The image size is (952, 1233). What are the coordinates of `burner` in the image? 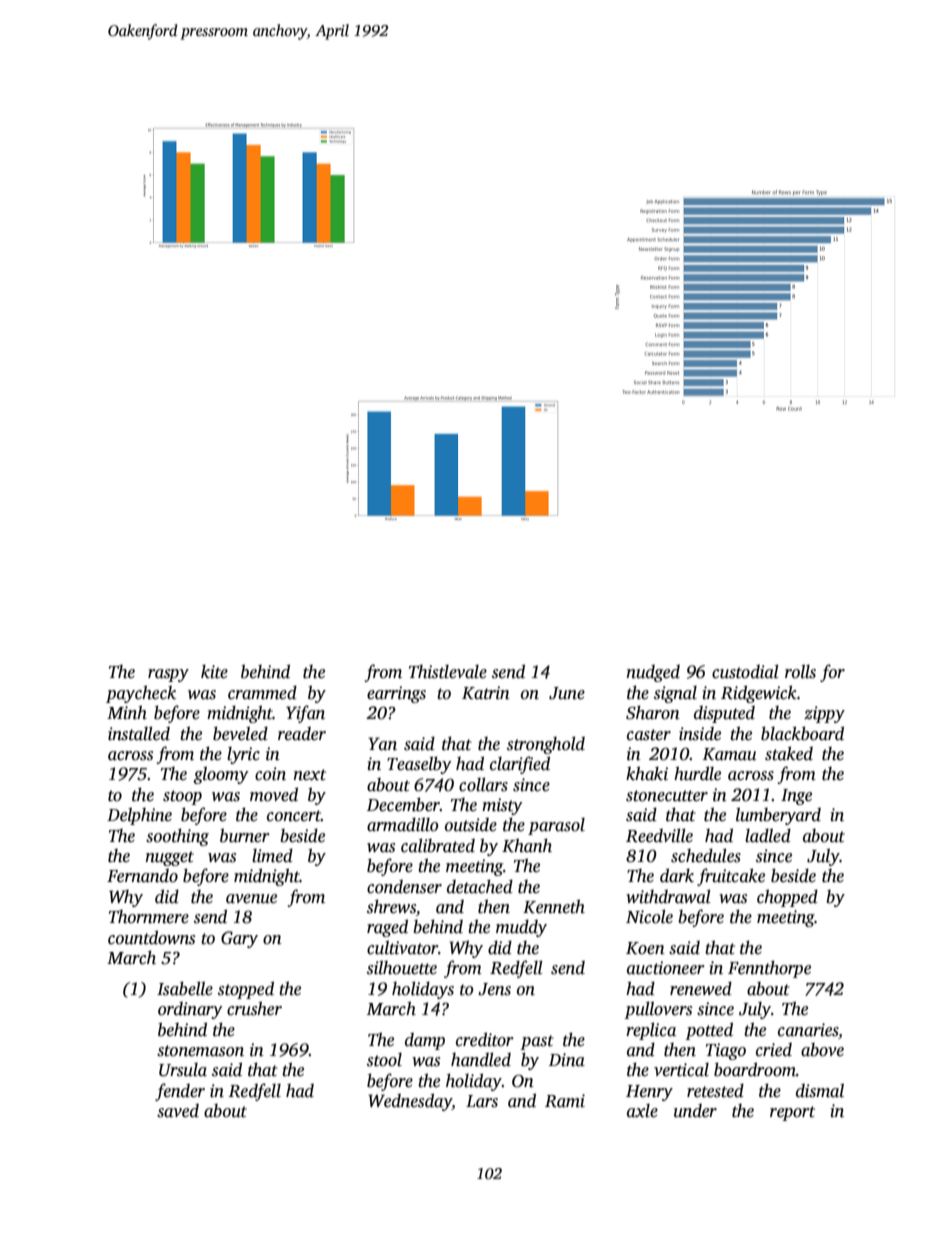 It's located at (245, 835).
